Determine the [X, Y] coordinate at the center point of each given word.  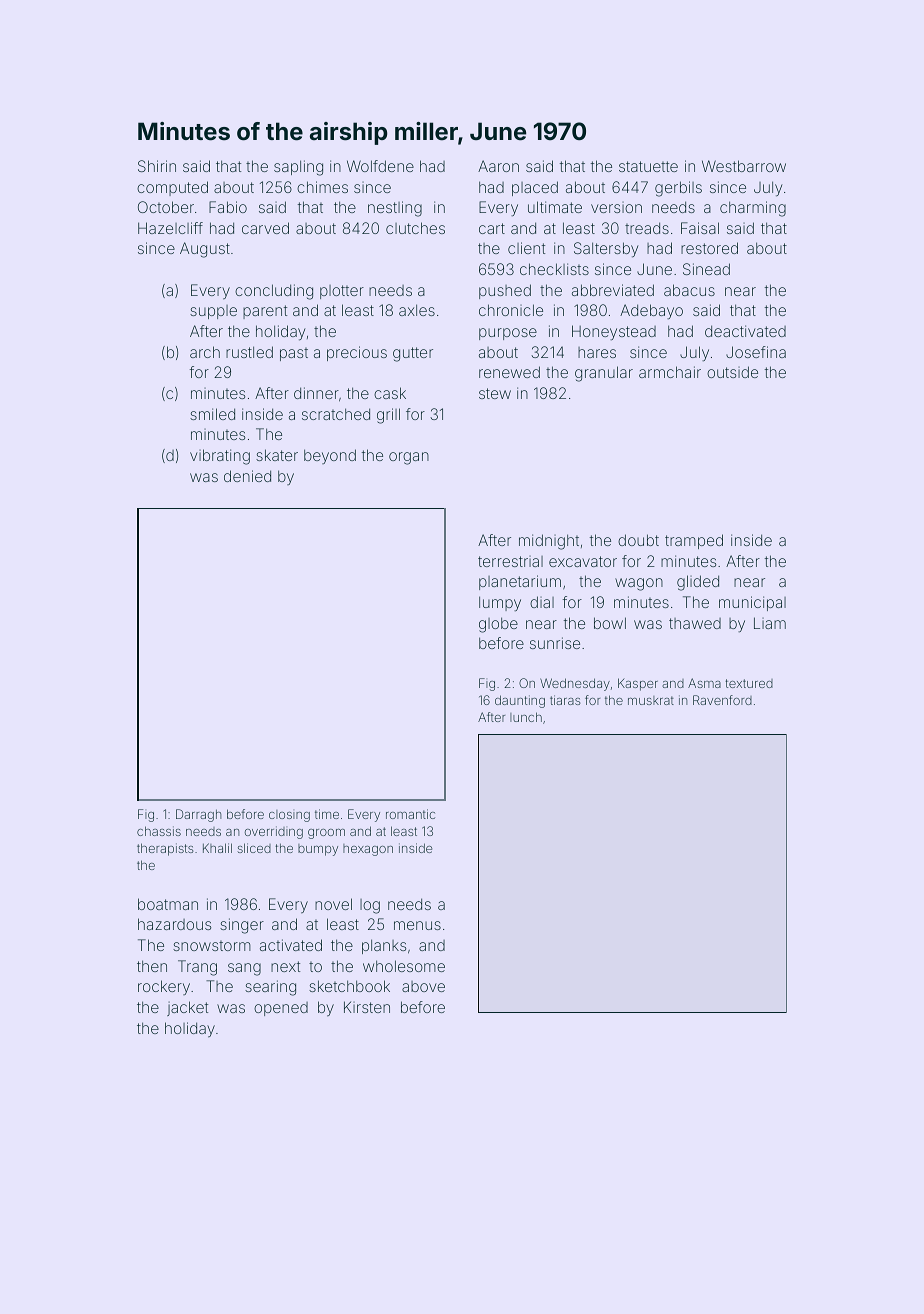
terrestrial [510, 561]
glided [698, 583]
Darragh [198, 815]
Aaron [498, 166]
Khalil [217, 848]
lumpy [500, 603]
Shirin [157, 166]
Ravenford [722, 700]
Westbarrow [744, 166]
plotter [342, 292]
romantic [410, 814]
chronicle [511, 310]
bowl [610, 623]
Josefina [756, 352]
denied [247, 476]
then [152, 966]
